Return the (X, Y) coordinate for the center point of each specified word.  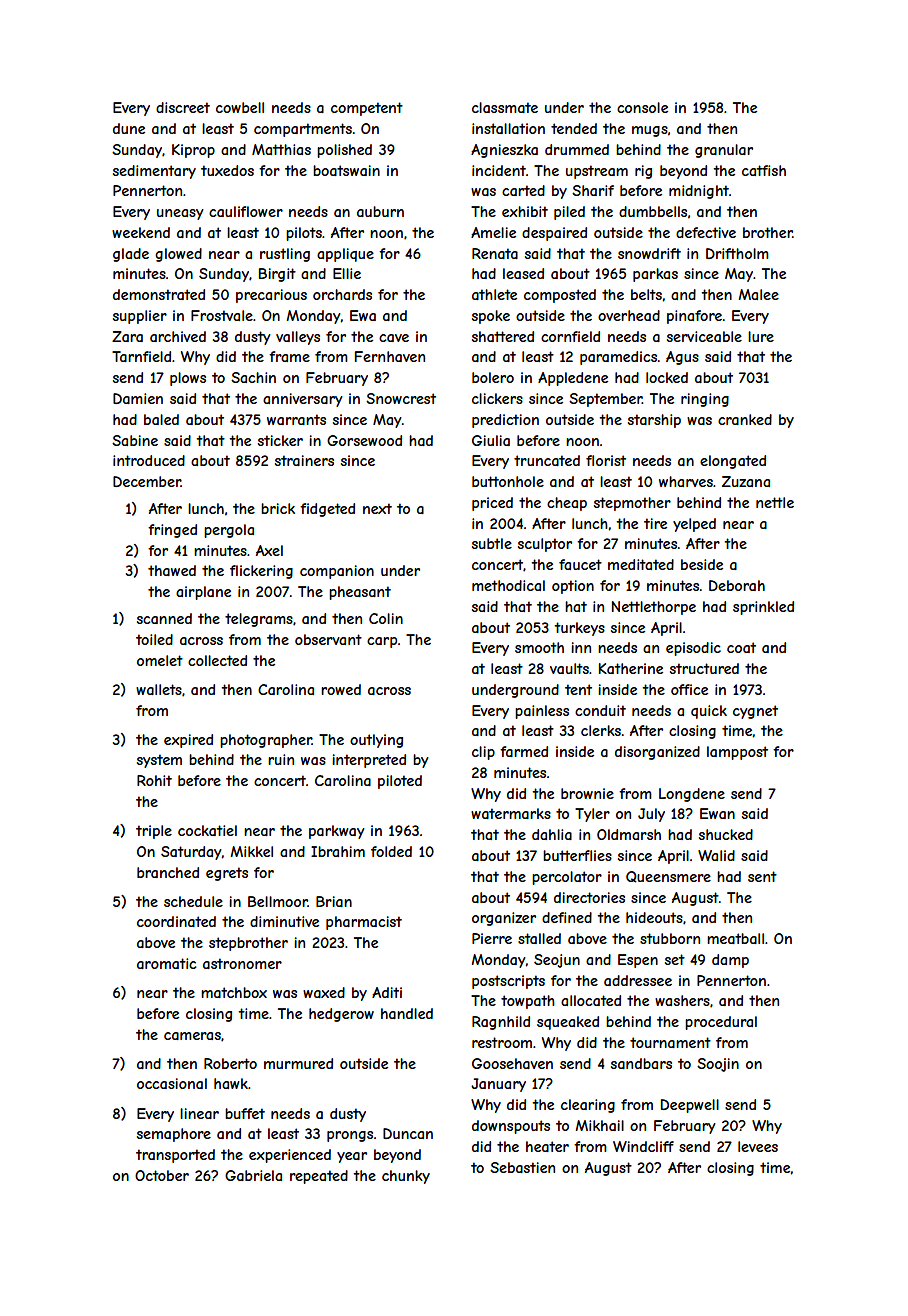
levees (758, 1146)
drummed (577, 149)
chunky (406, 1177)
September (605, 400)
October (162, 1175)
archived (178, 336)
